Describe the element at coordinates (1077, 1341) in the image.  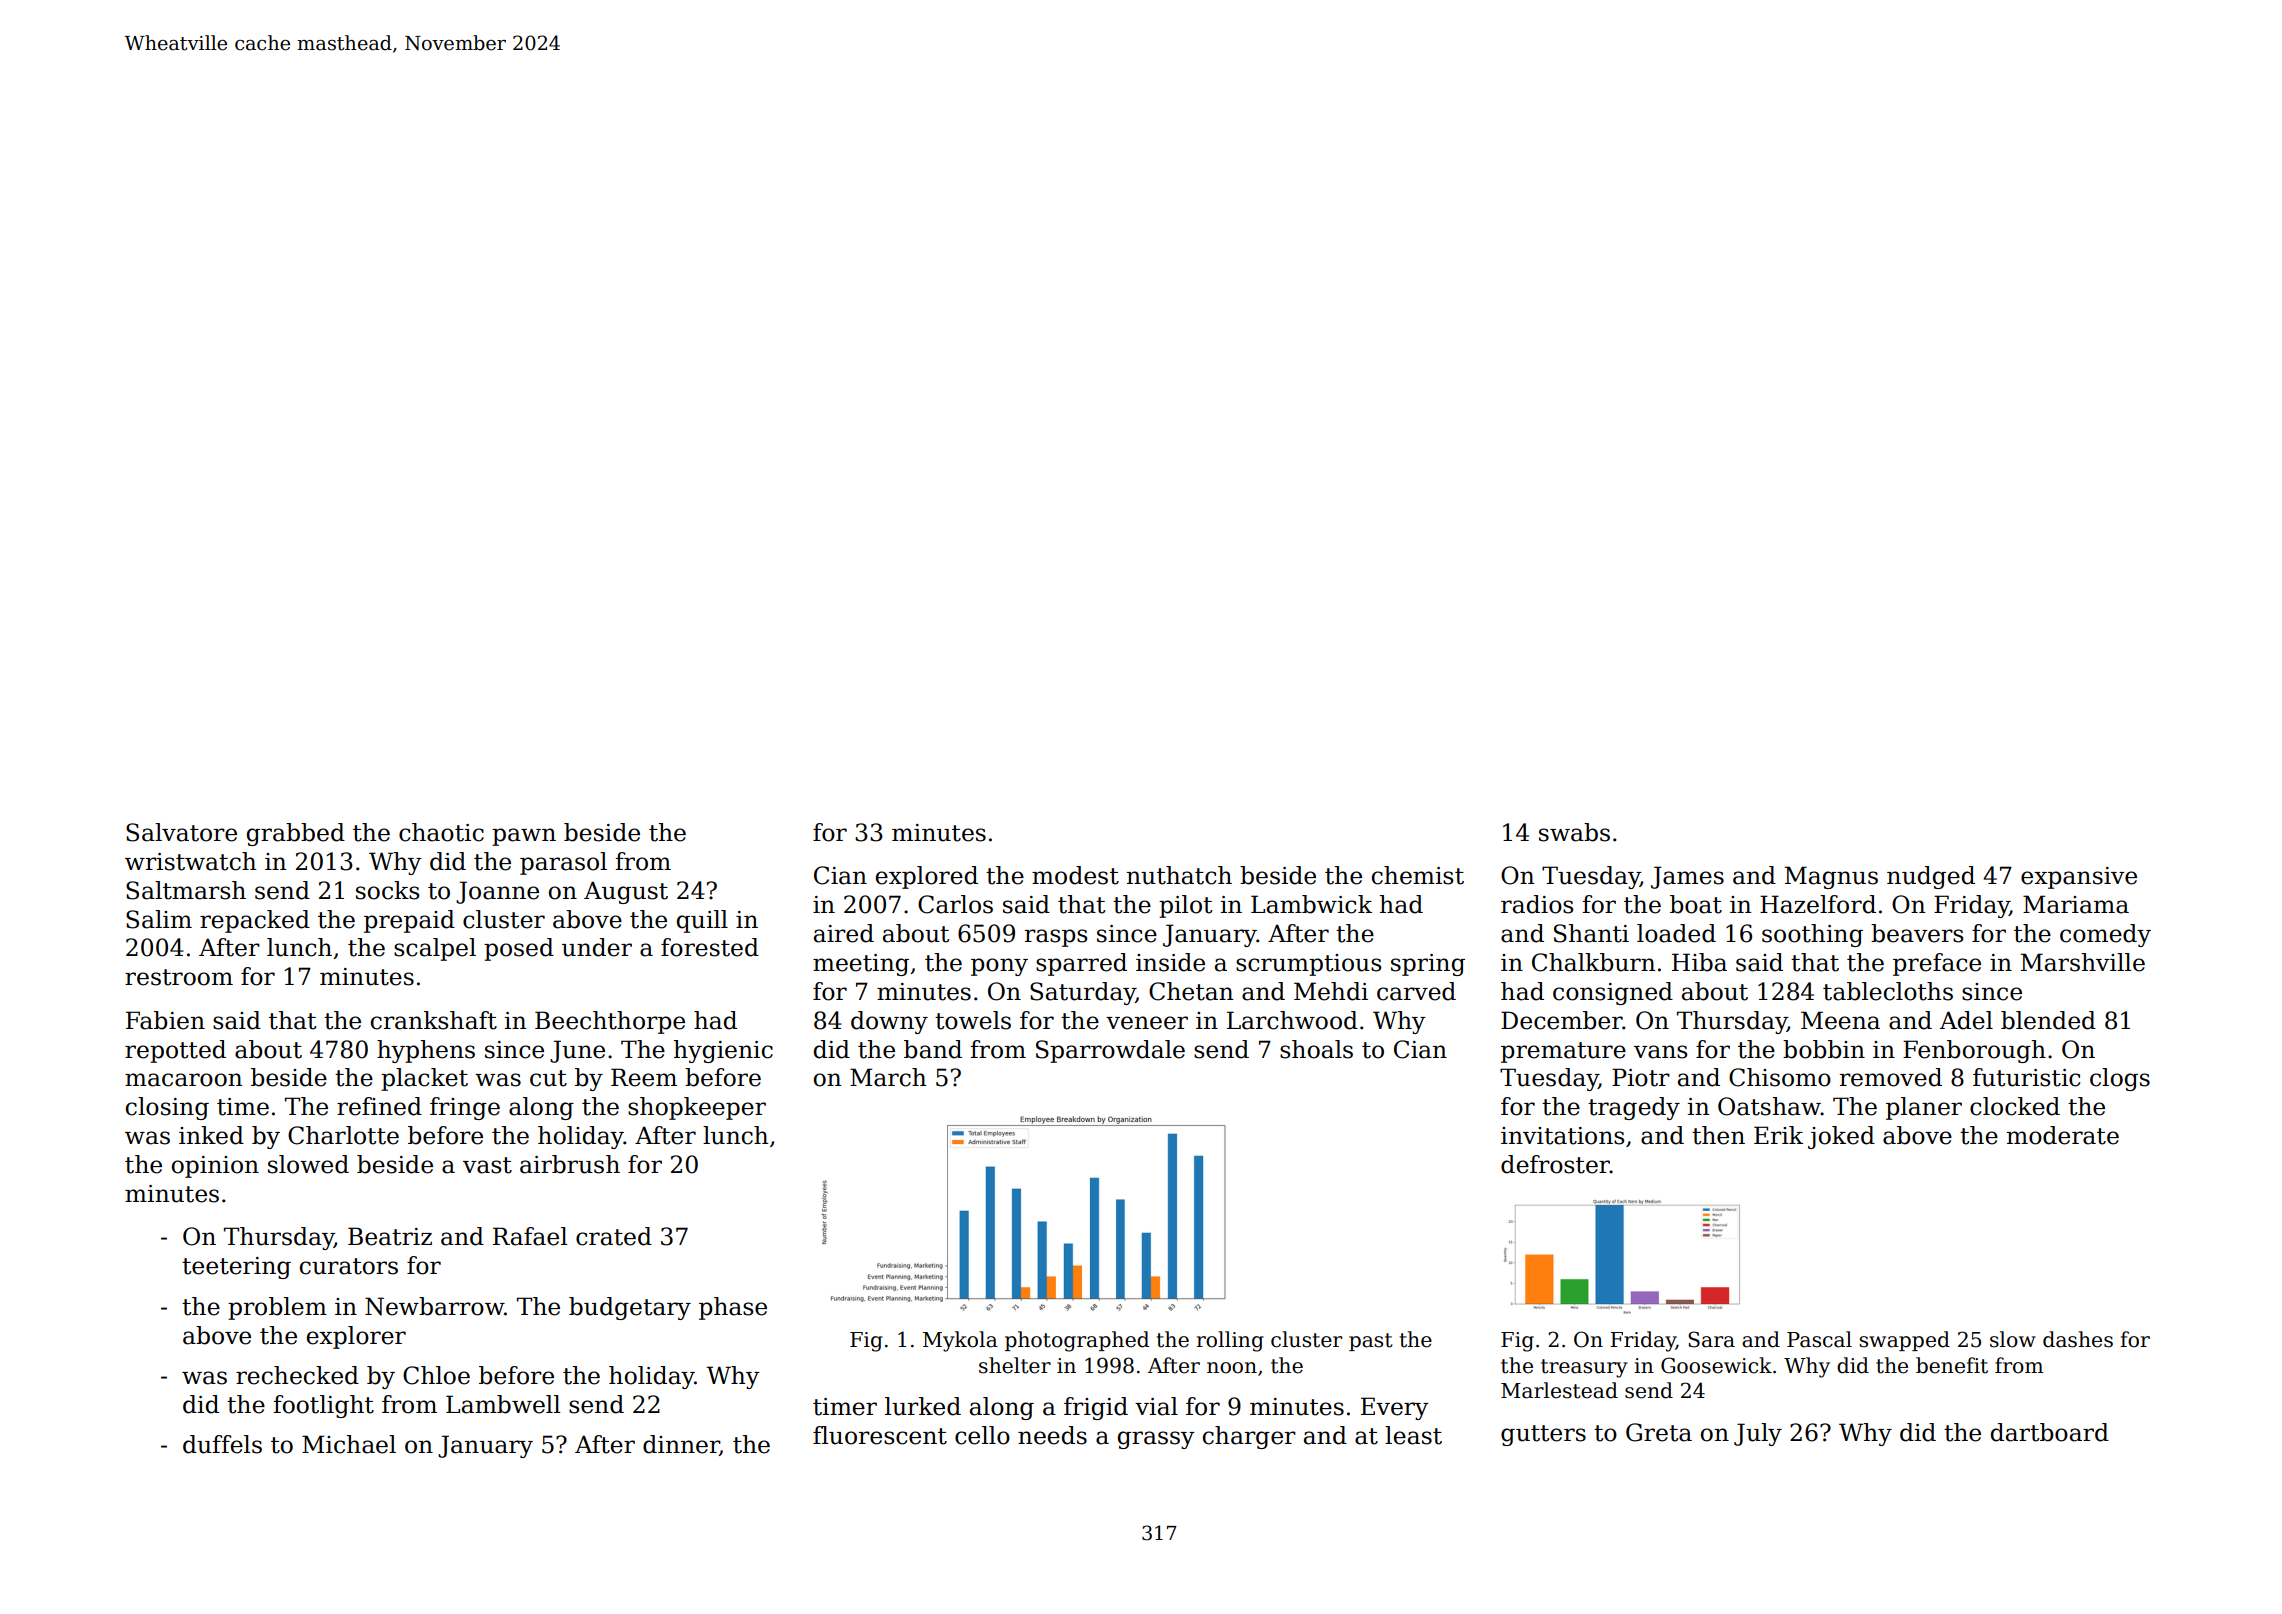
I see `photographed` at that location.
